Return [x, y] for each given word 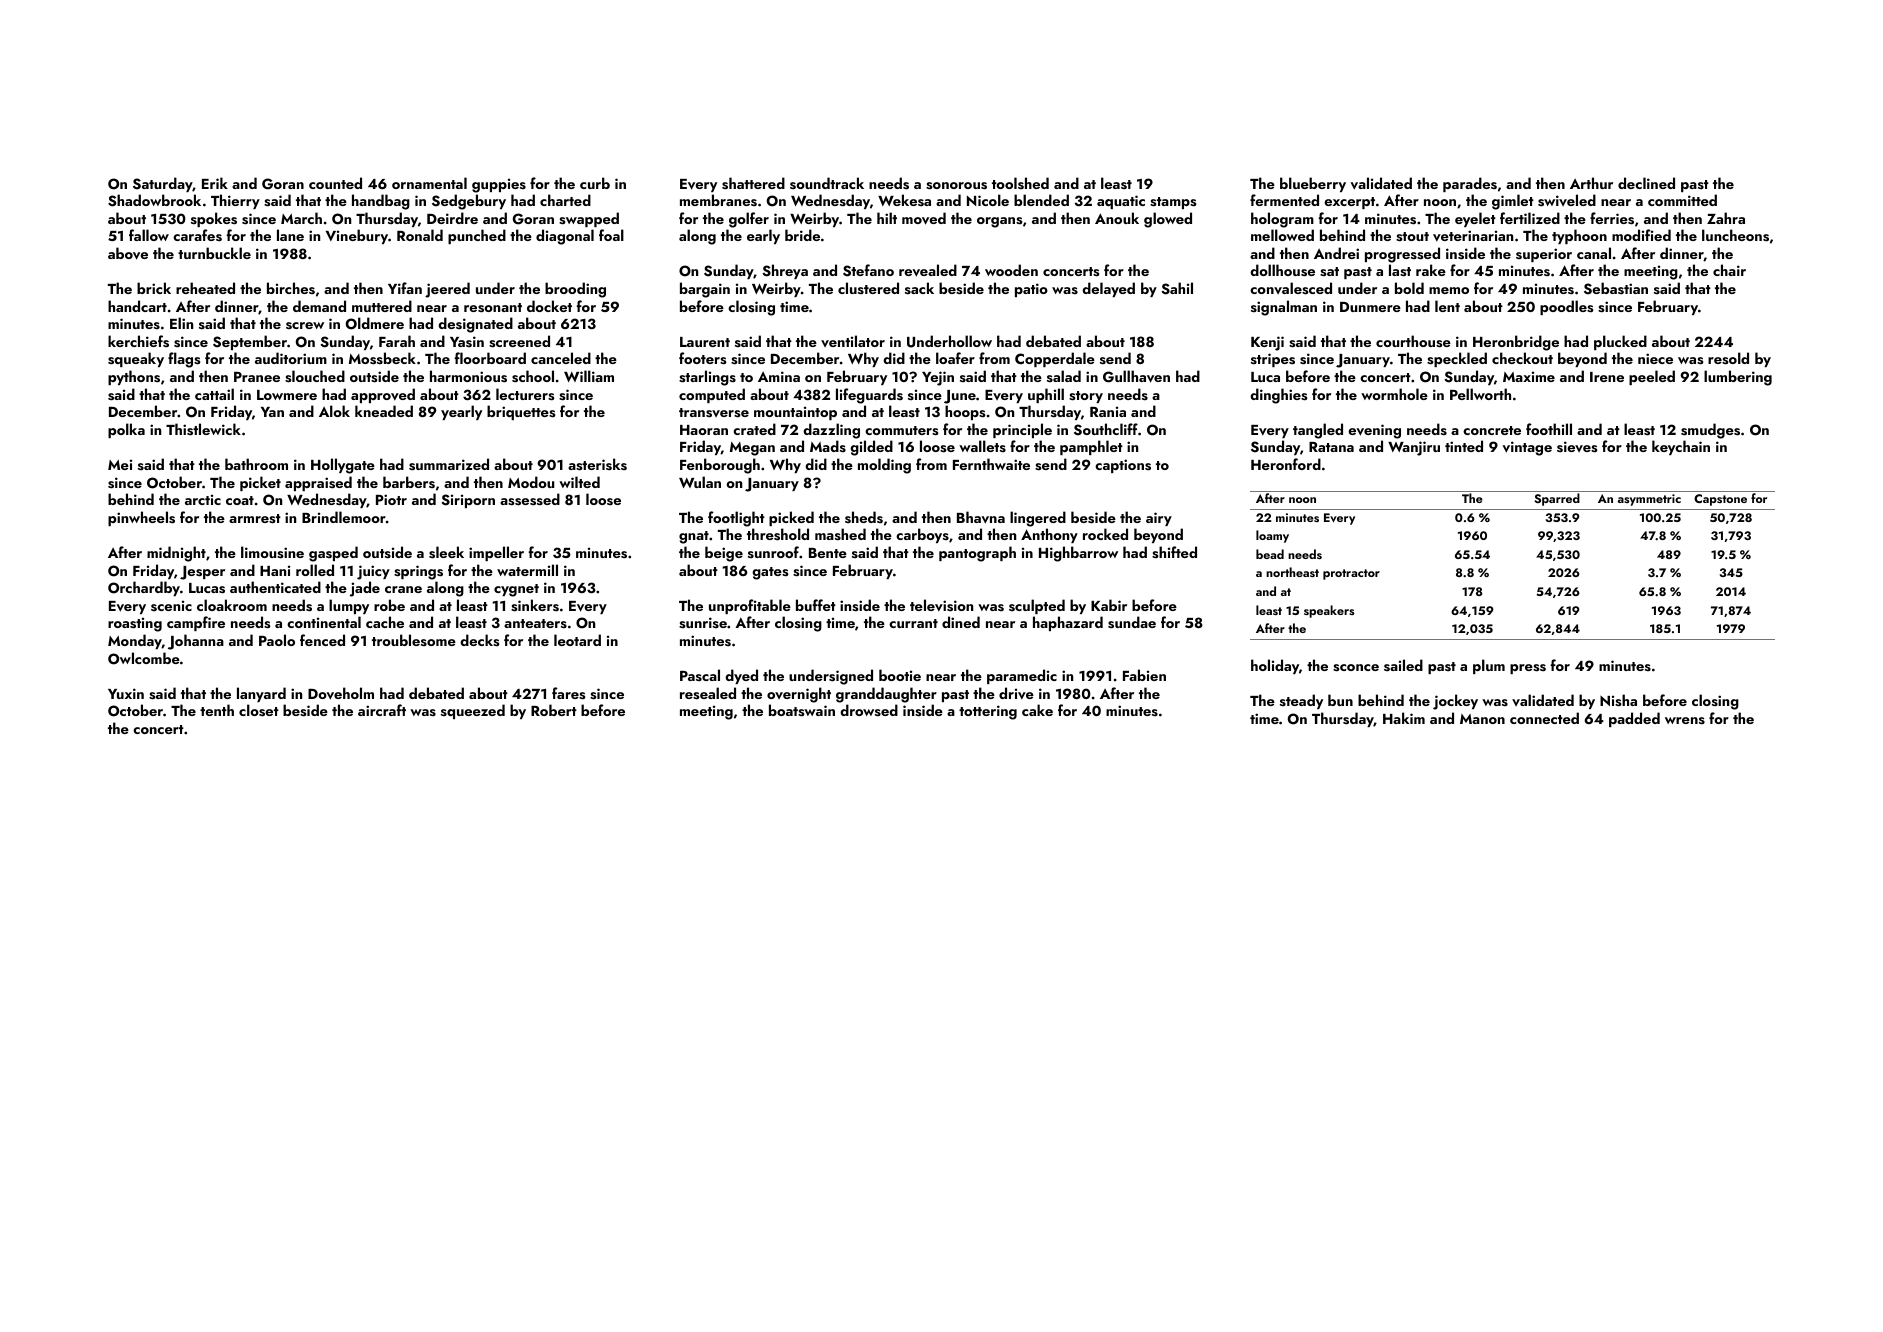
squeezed [473, 711]
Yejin [938, 378]
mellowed [1282, 235]
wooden [1011, 270]
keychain [1681, 447]
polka [126, 430]
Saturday [162, 184]
